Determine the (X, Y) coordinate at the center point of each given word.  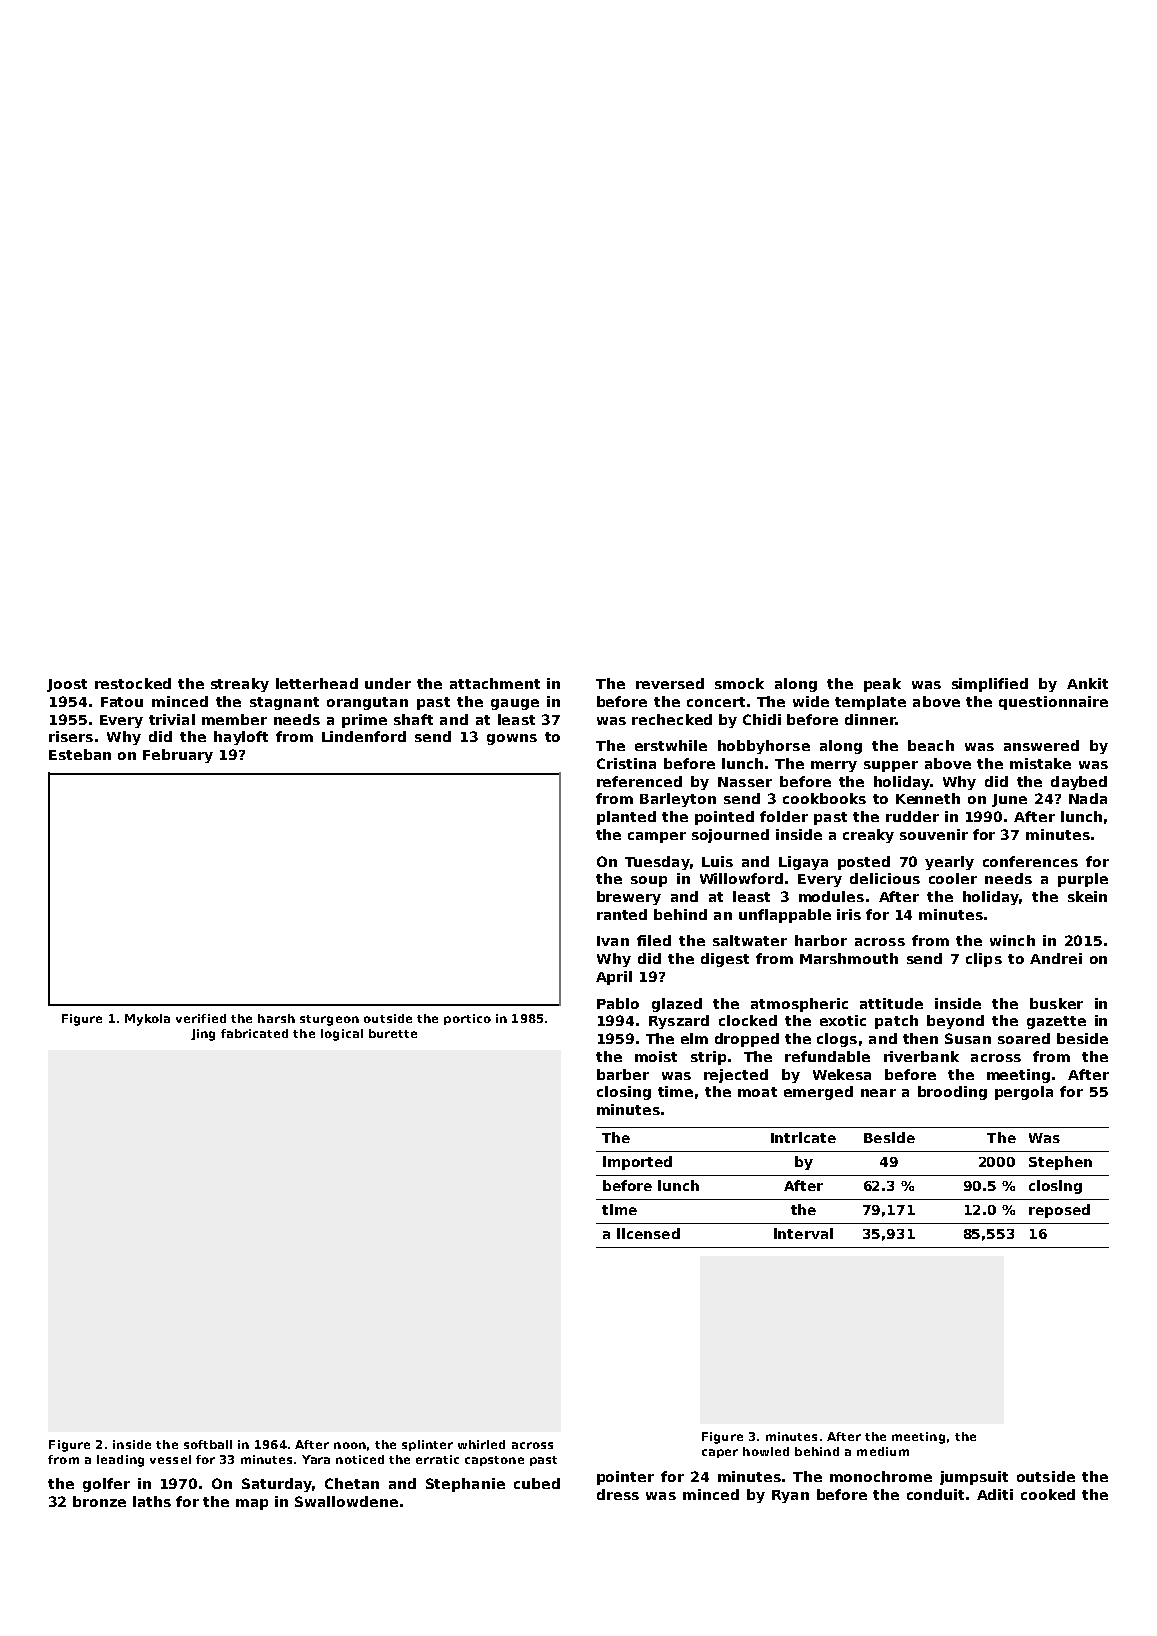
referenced (639, 781)
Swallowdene (346, 1501)
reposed (1059, 1211)
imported (637, 1163)
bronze (99, 1501)
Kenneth (928, 798)
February (178, 756)
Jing (203, 1035)
